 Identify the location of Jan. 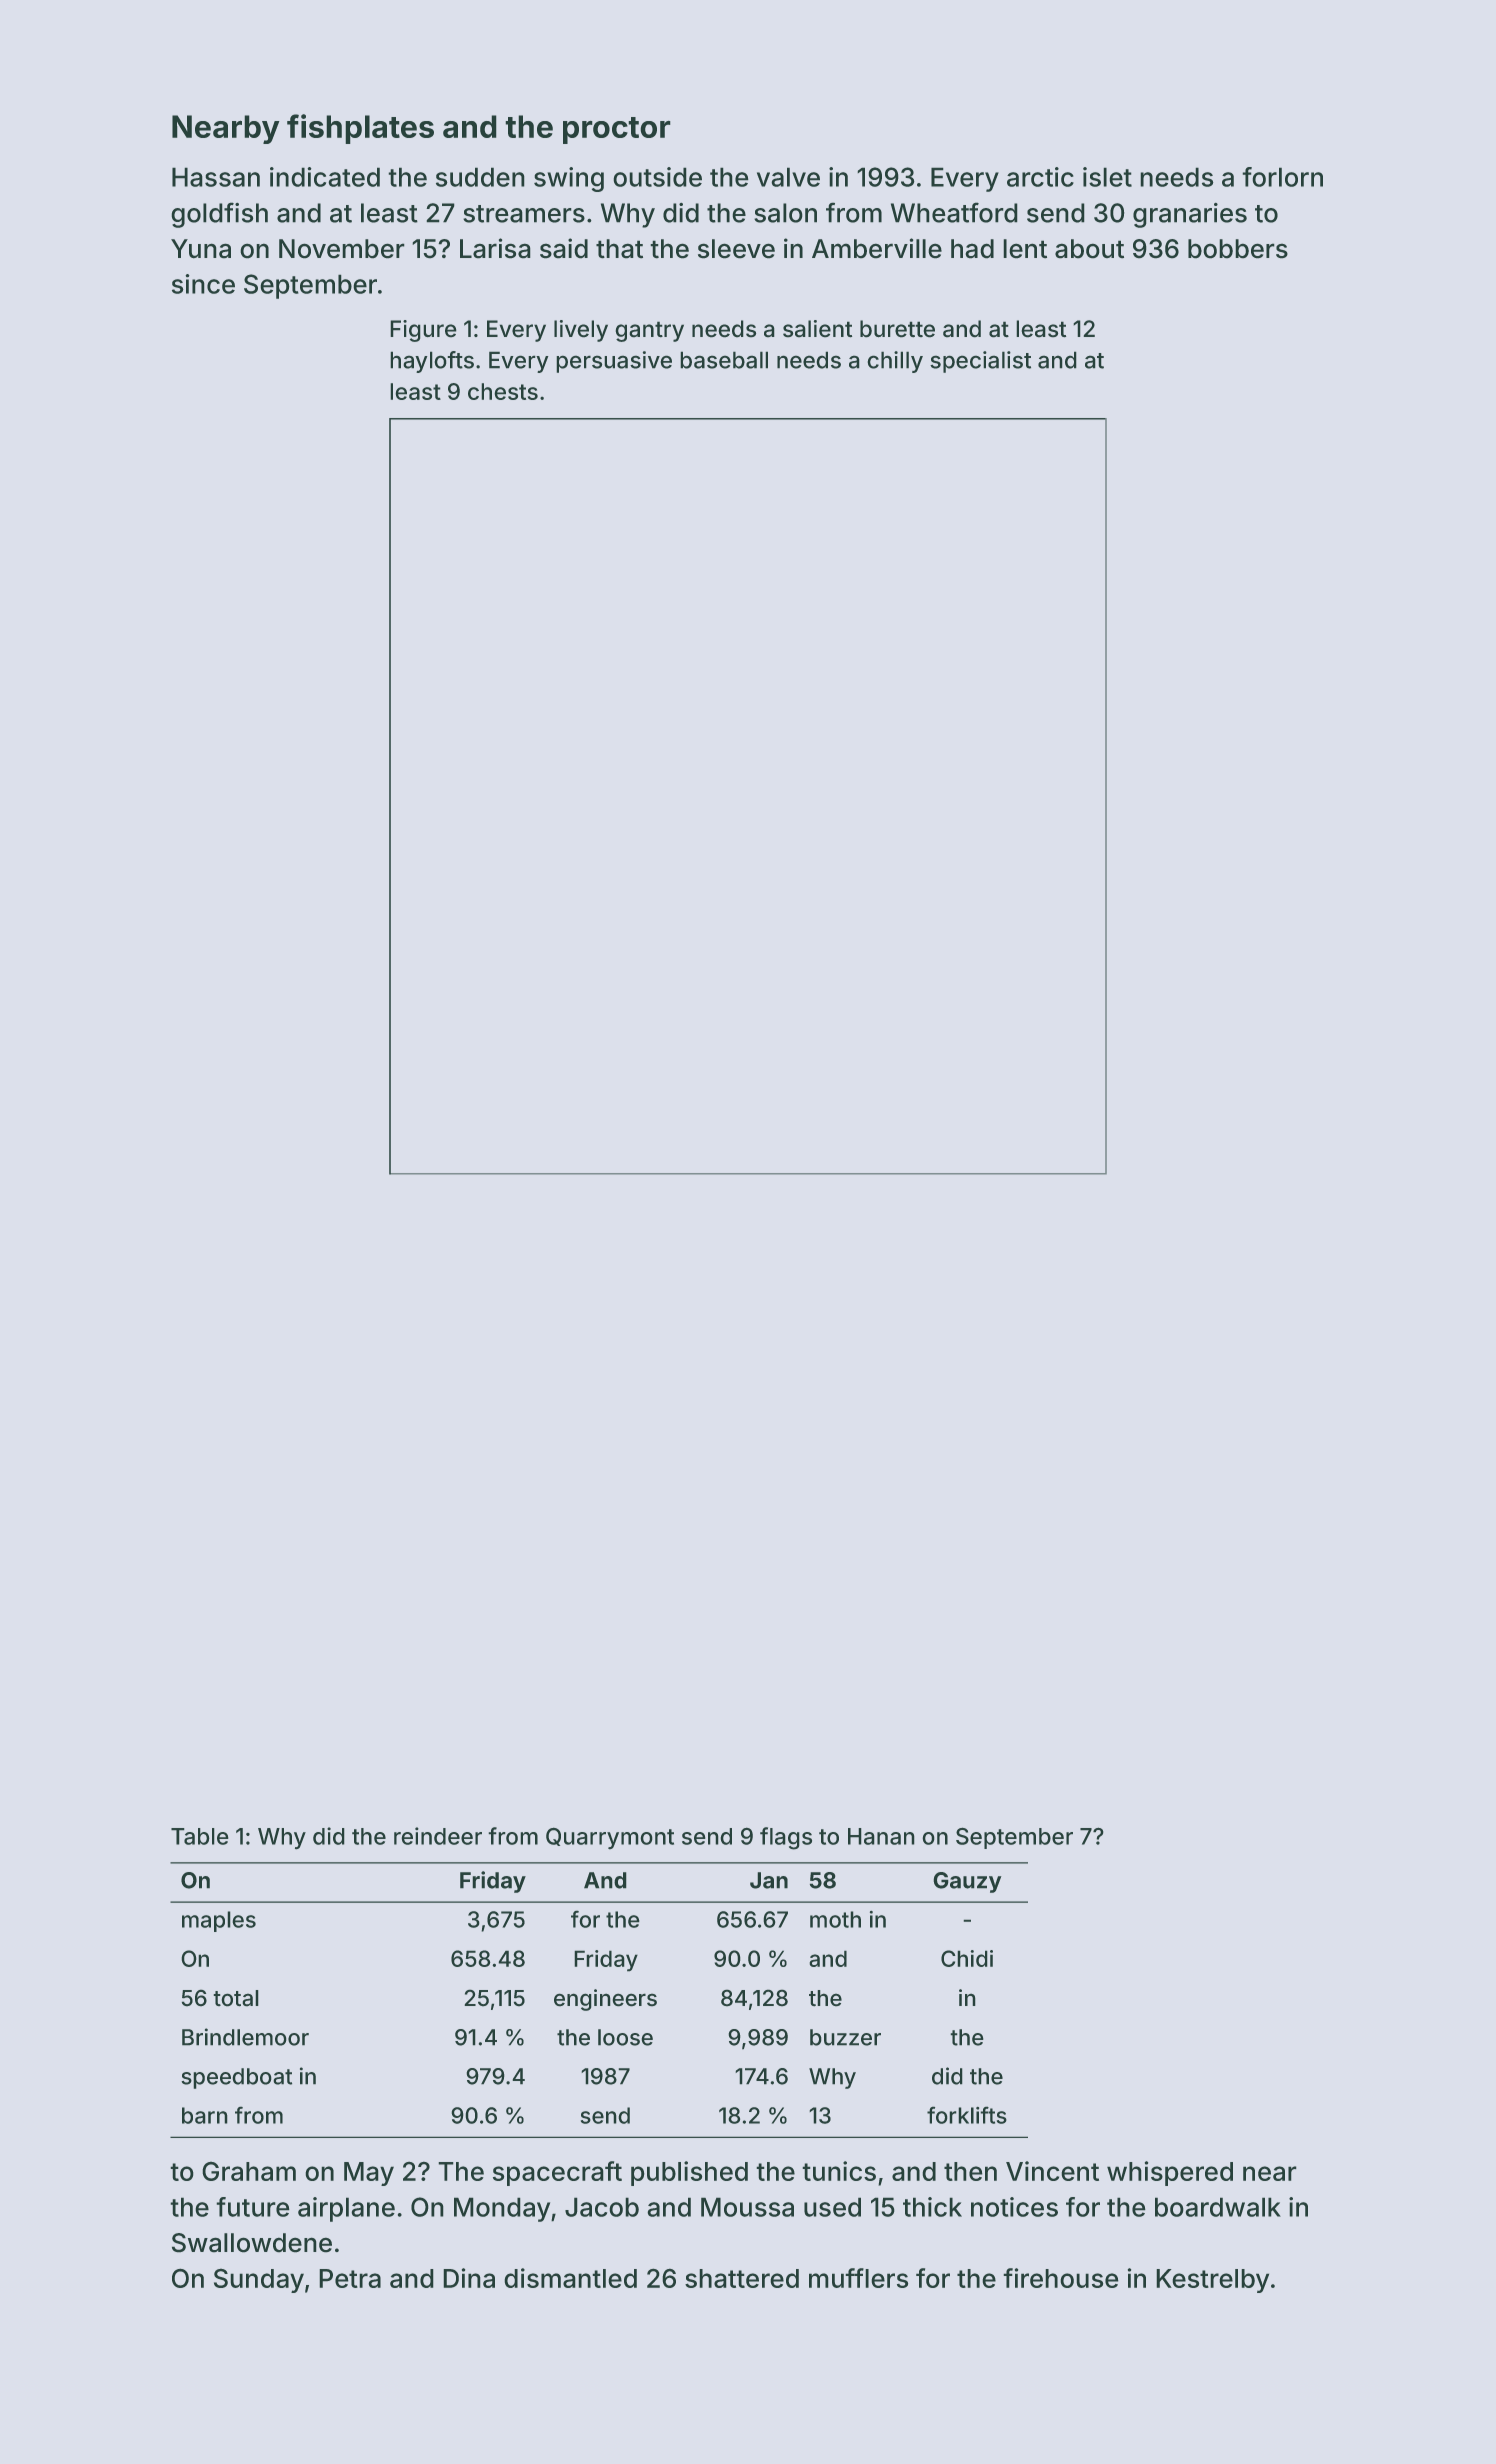
(769, 1880).
